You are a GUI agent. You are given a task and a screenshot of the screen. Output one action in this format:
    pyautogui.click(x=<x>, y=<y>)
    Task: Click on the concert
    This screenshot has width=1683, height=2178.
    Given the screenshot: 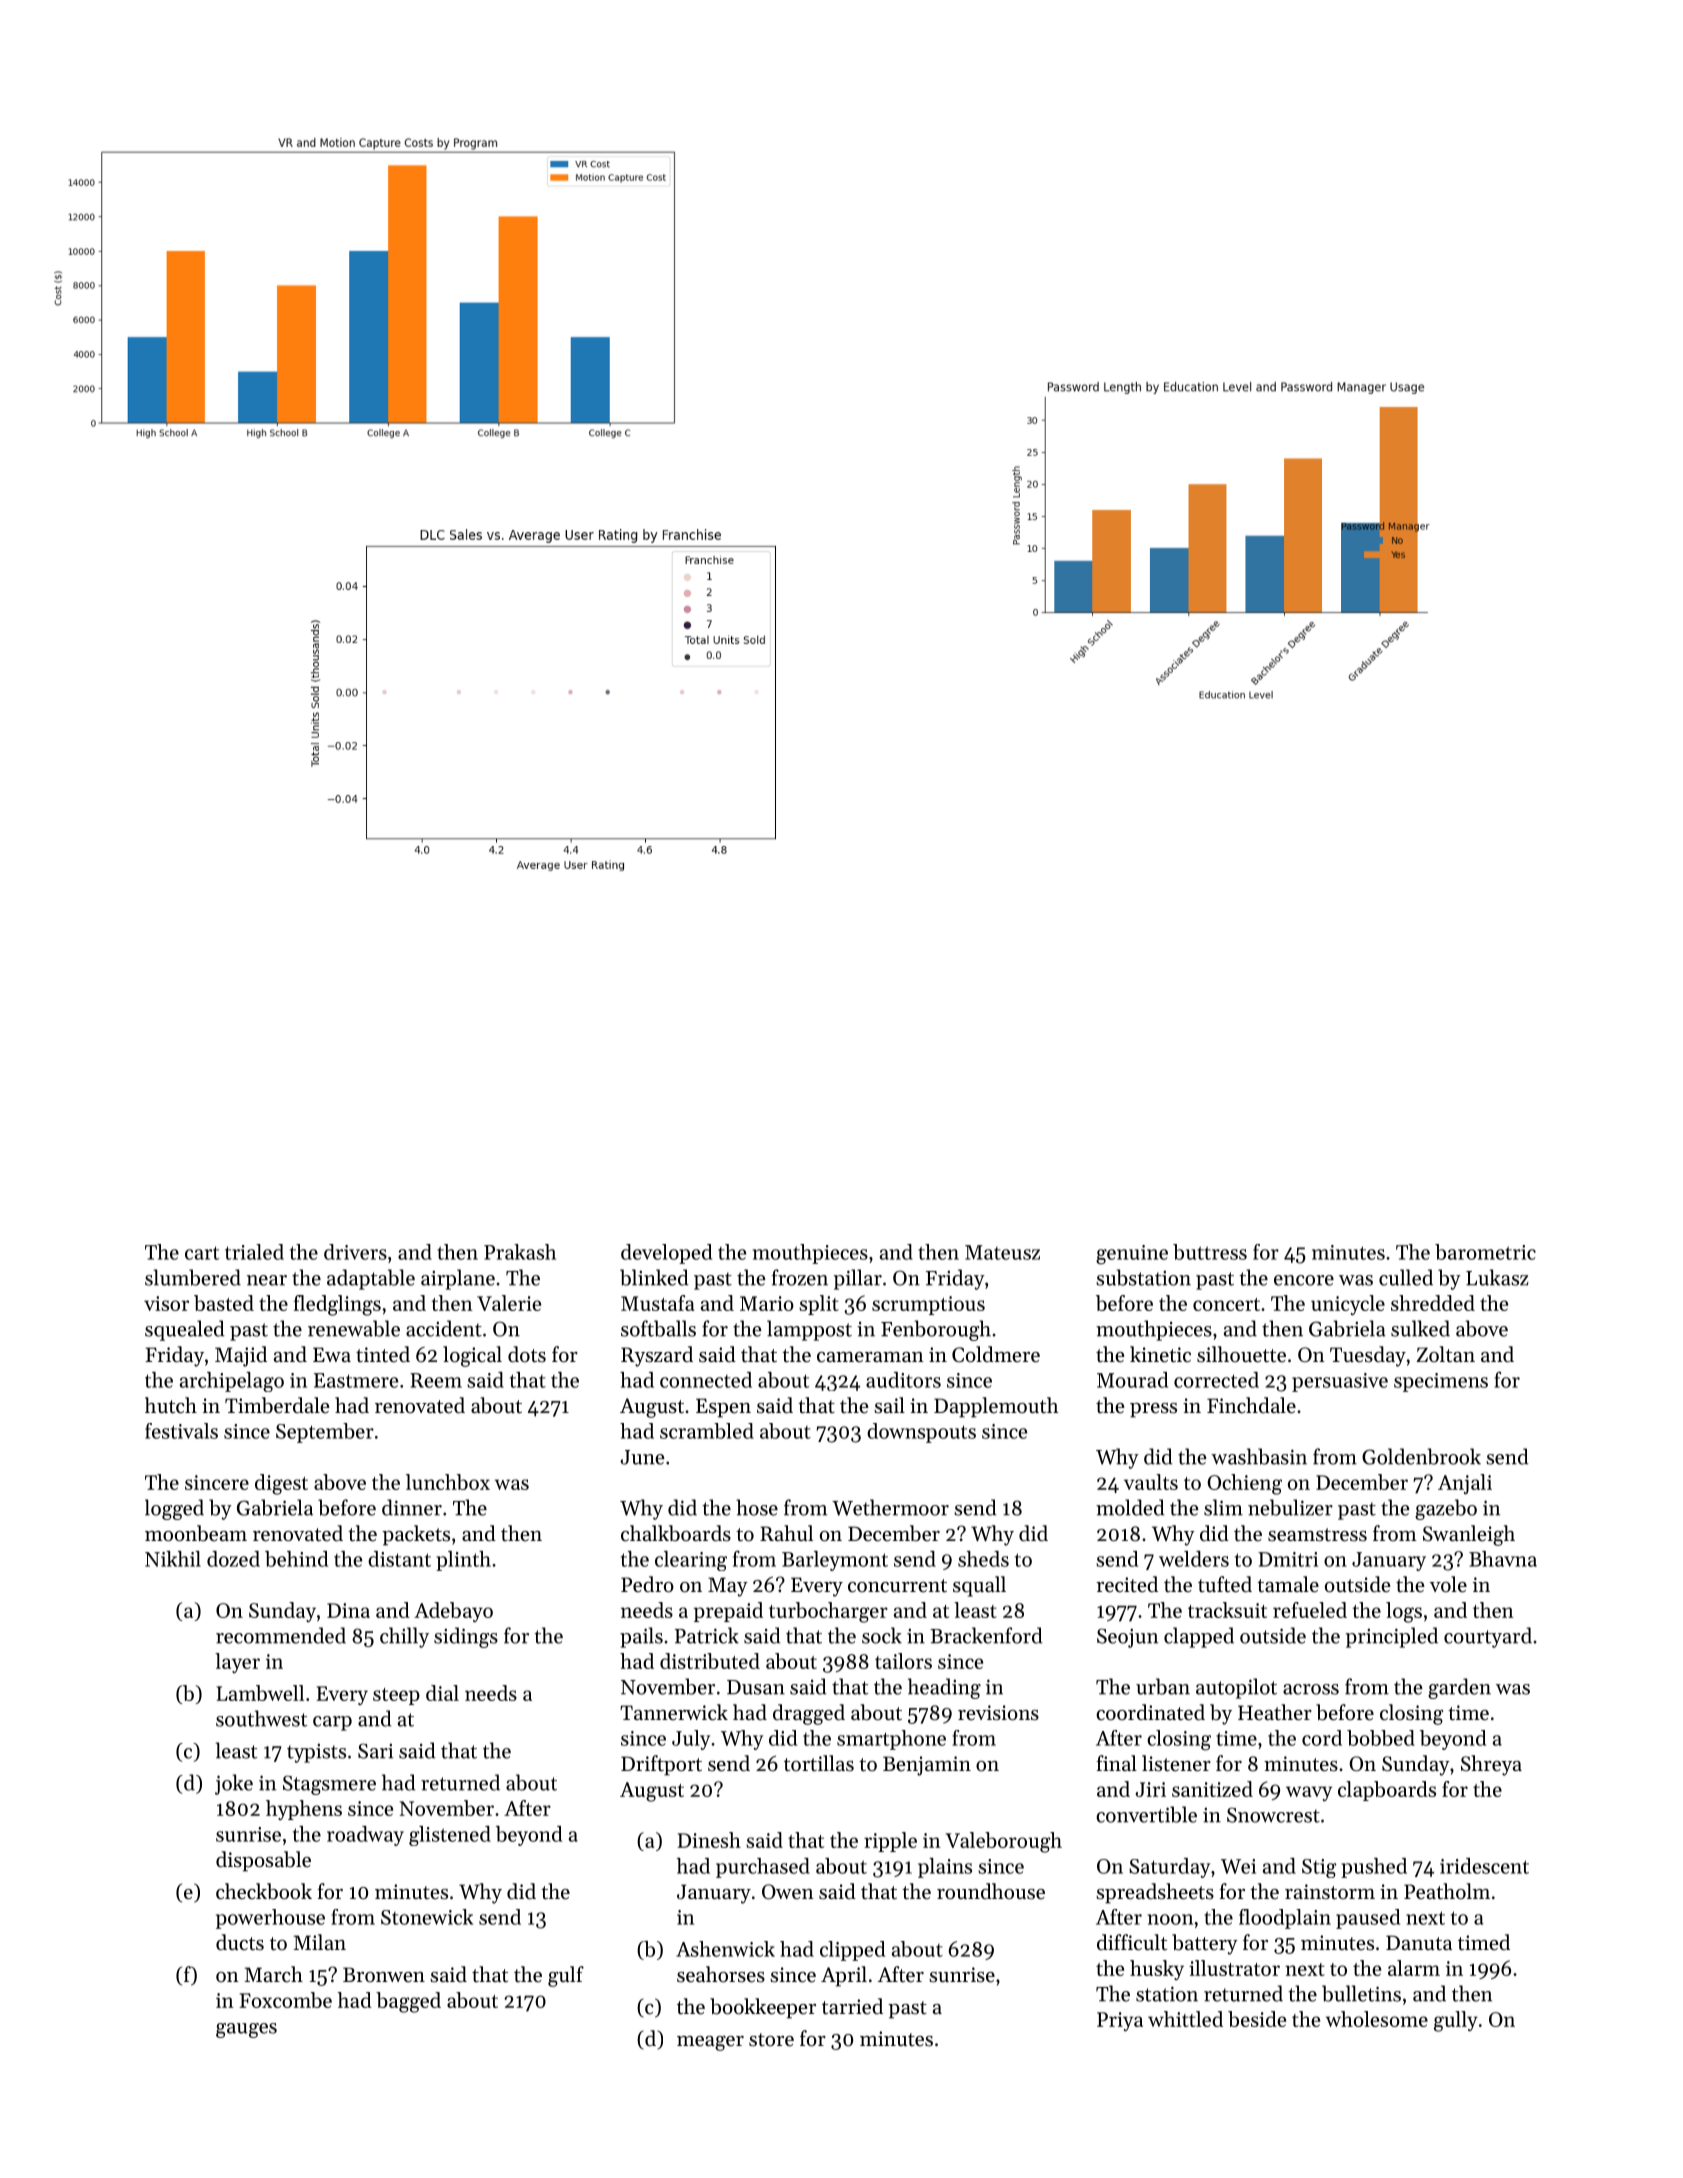 What is the action you would take?
    pyautogui.click(x=1226, y=1304)
